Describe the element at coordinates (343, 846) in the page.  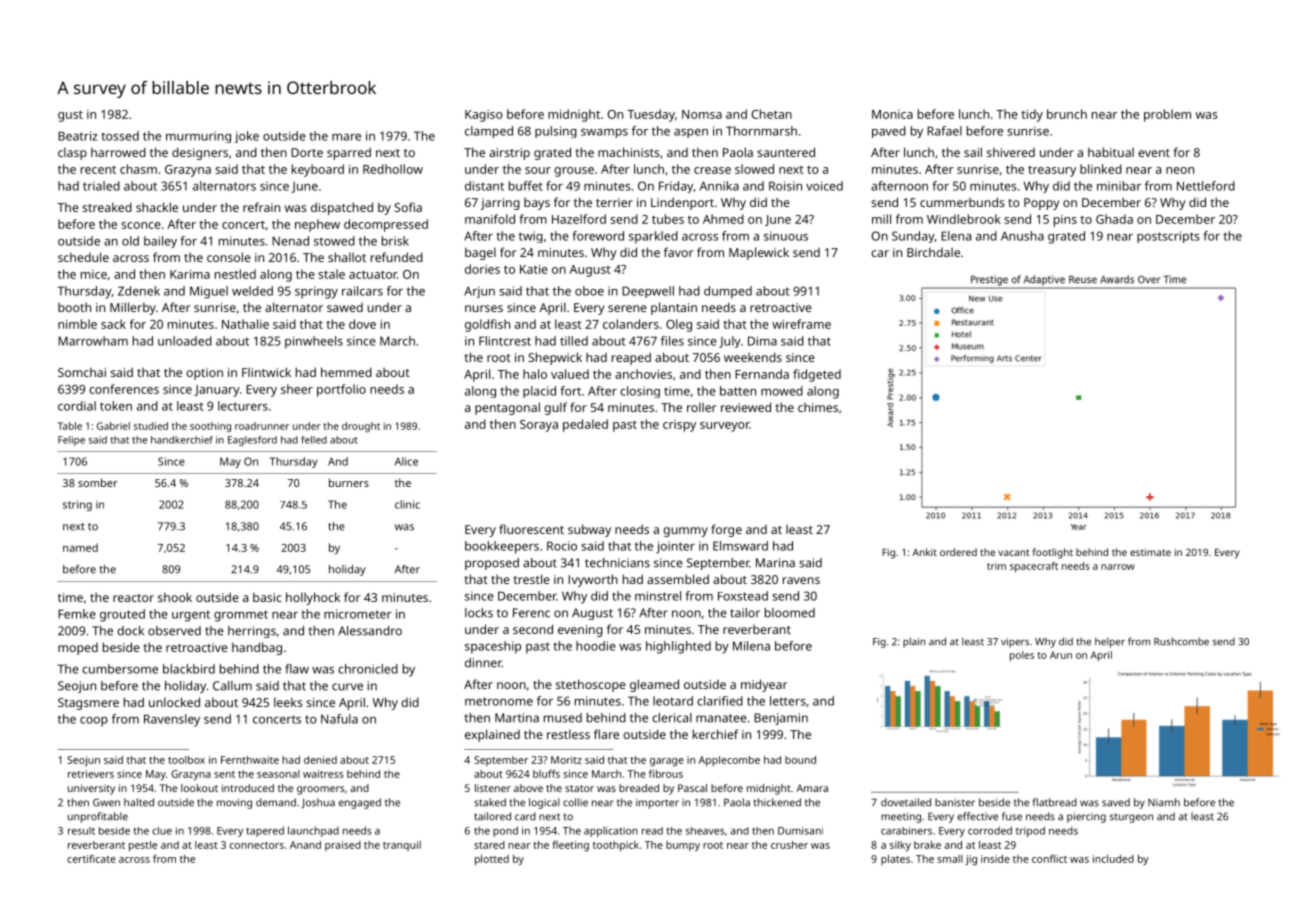
I see `praised` at that location.
